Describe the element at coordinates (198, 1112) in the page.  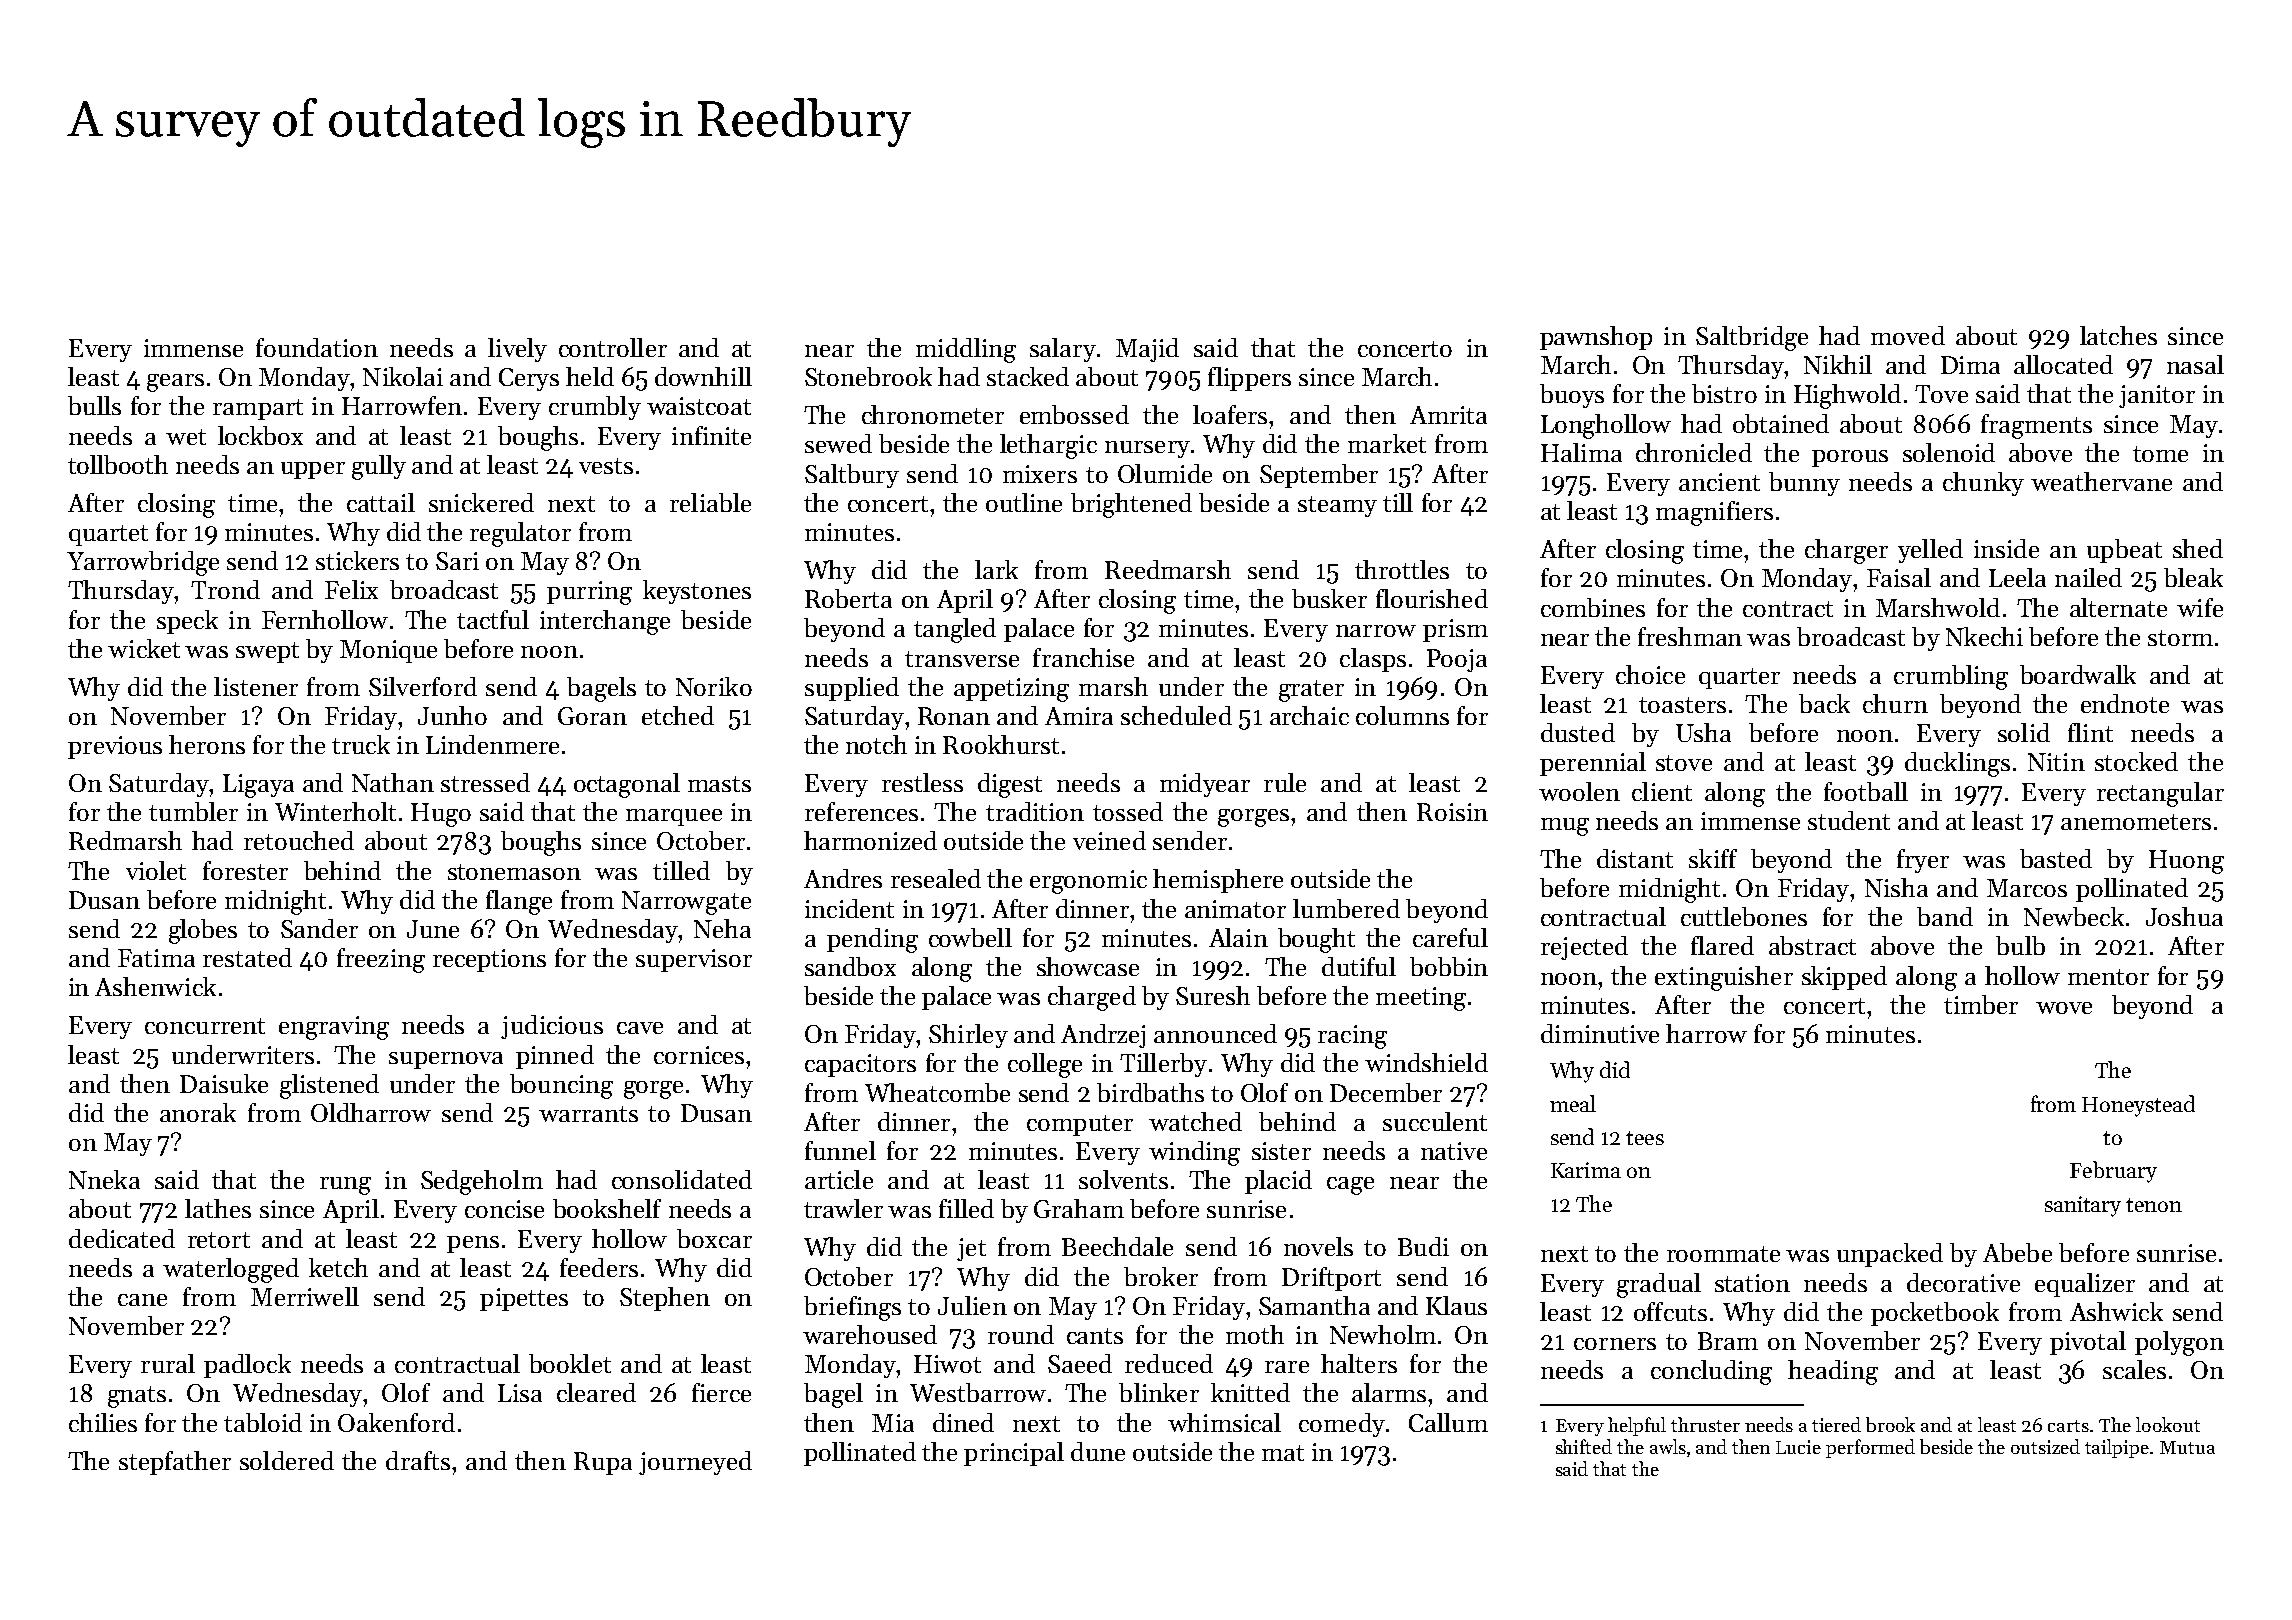
I see `anorak` at that location.
